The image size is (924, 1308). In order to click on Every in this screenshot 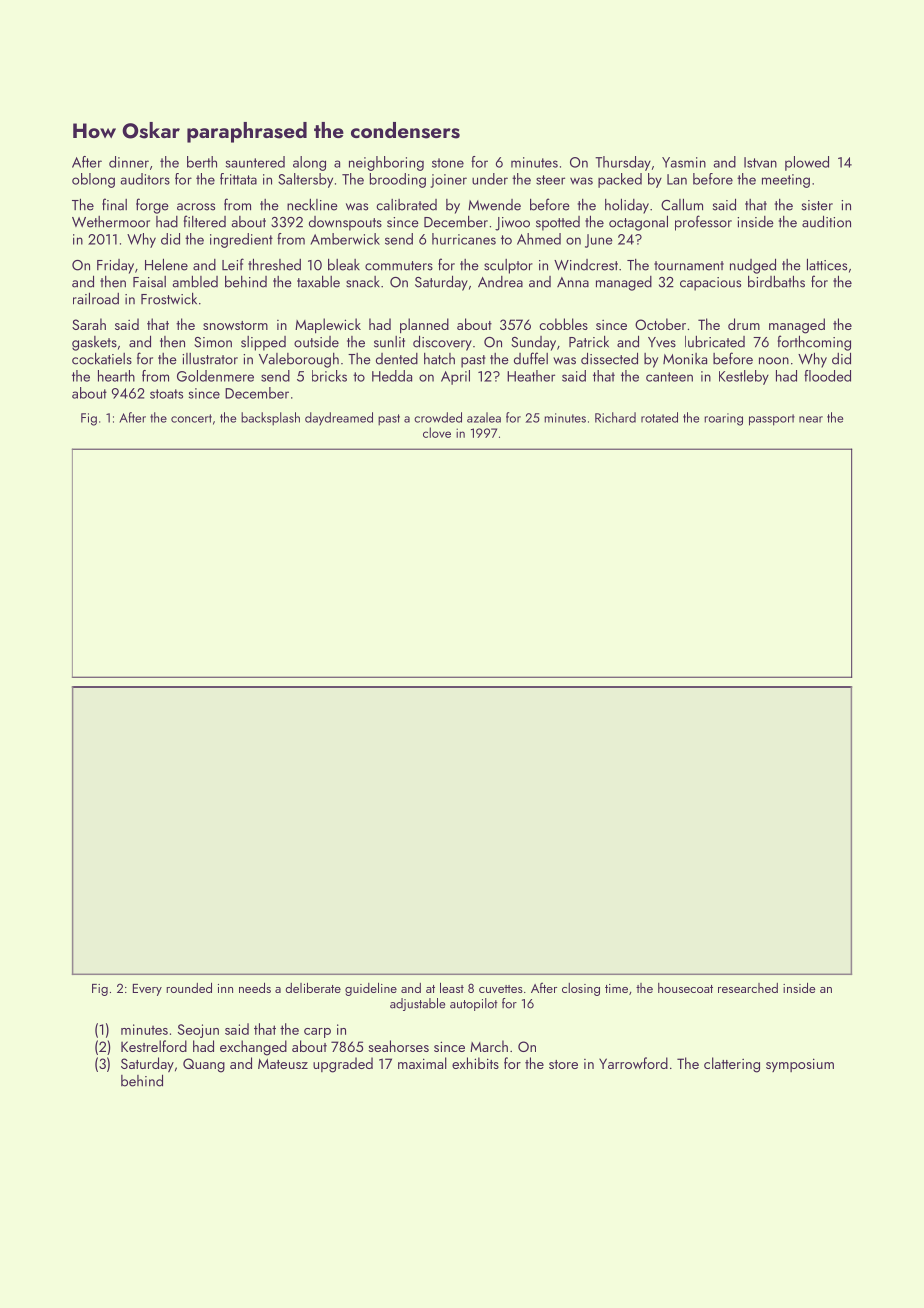, I will do `click(147, 990)`.
